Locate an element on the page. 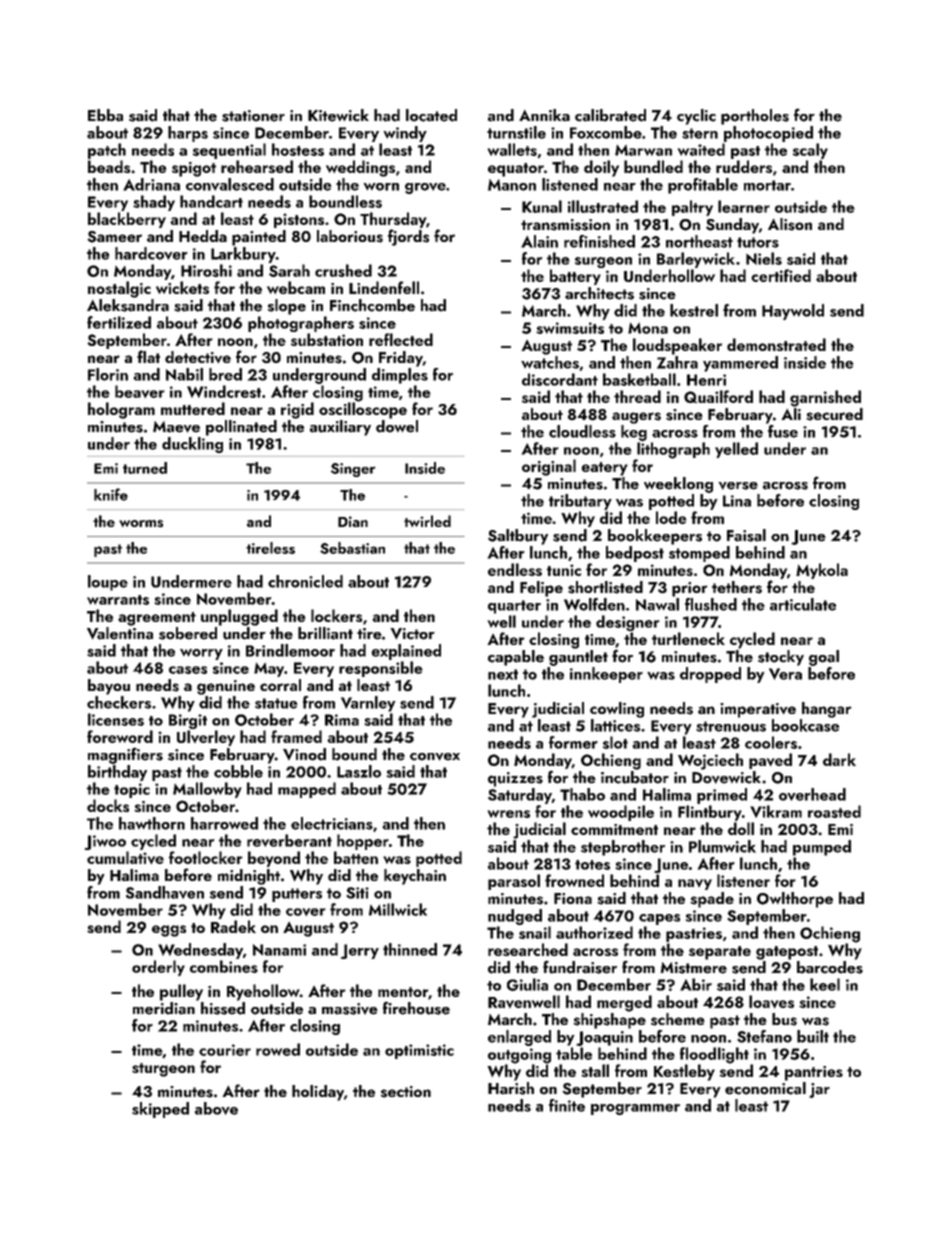  built is located at coordinates (813, 1036).
